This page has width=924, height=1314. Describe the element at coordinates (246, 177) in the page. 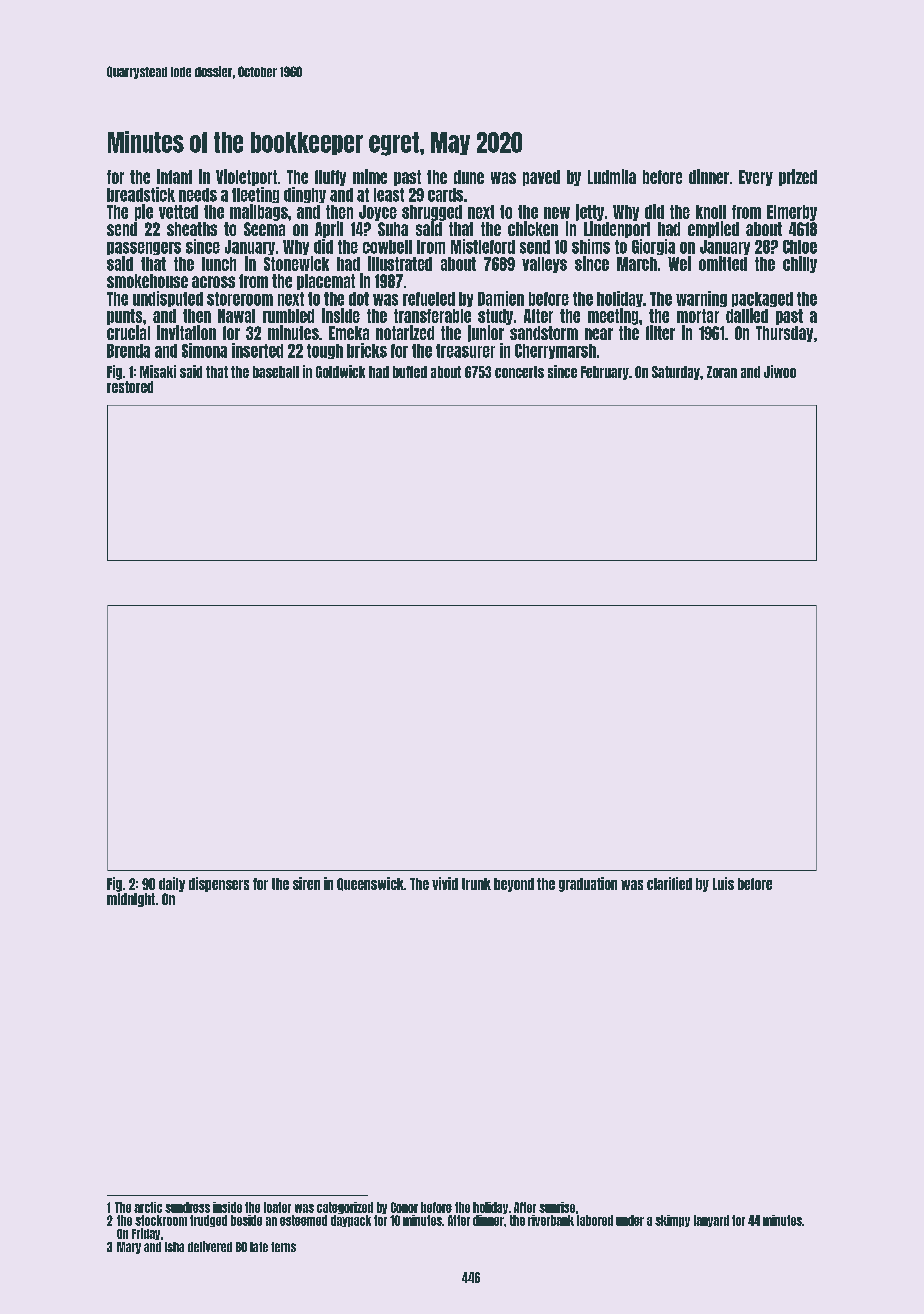

I see `Violetport` at that location.
